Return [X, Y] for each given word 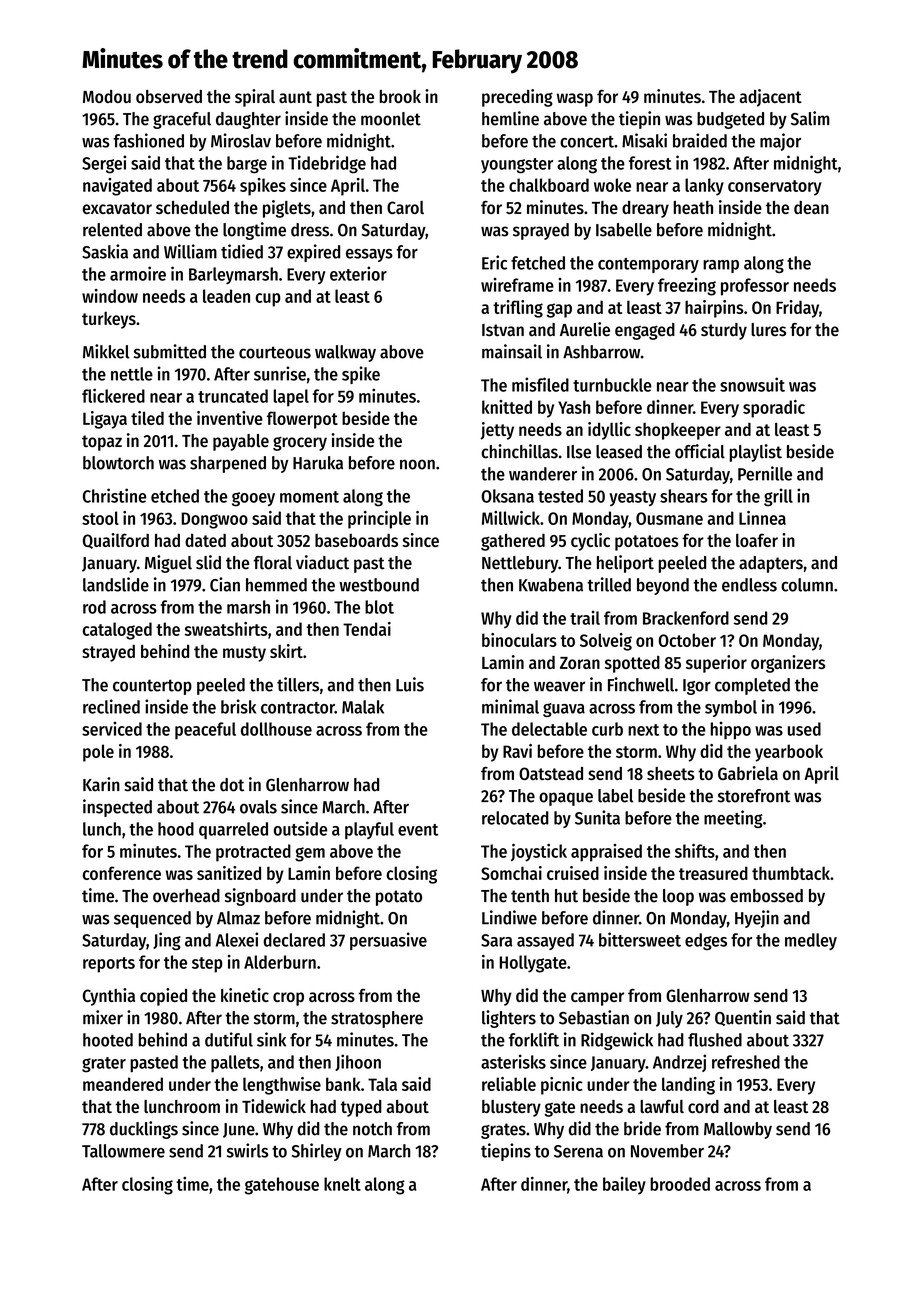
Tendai [367, 629]
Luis [410, 684]
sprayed [541, 231]
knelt [342, 1184]
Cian [225, 584]
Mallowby [738, 1130]
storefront [754, 796]
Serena [578, 1151]
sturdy [724, 331]
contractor [298, 708]
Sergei [104, 164]
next [643, 730]
